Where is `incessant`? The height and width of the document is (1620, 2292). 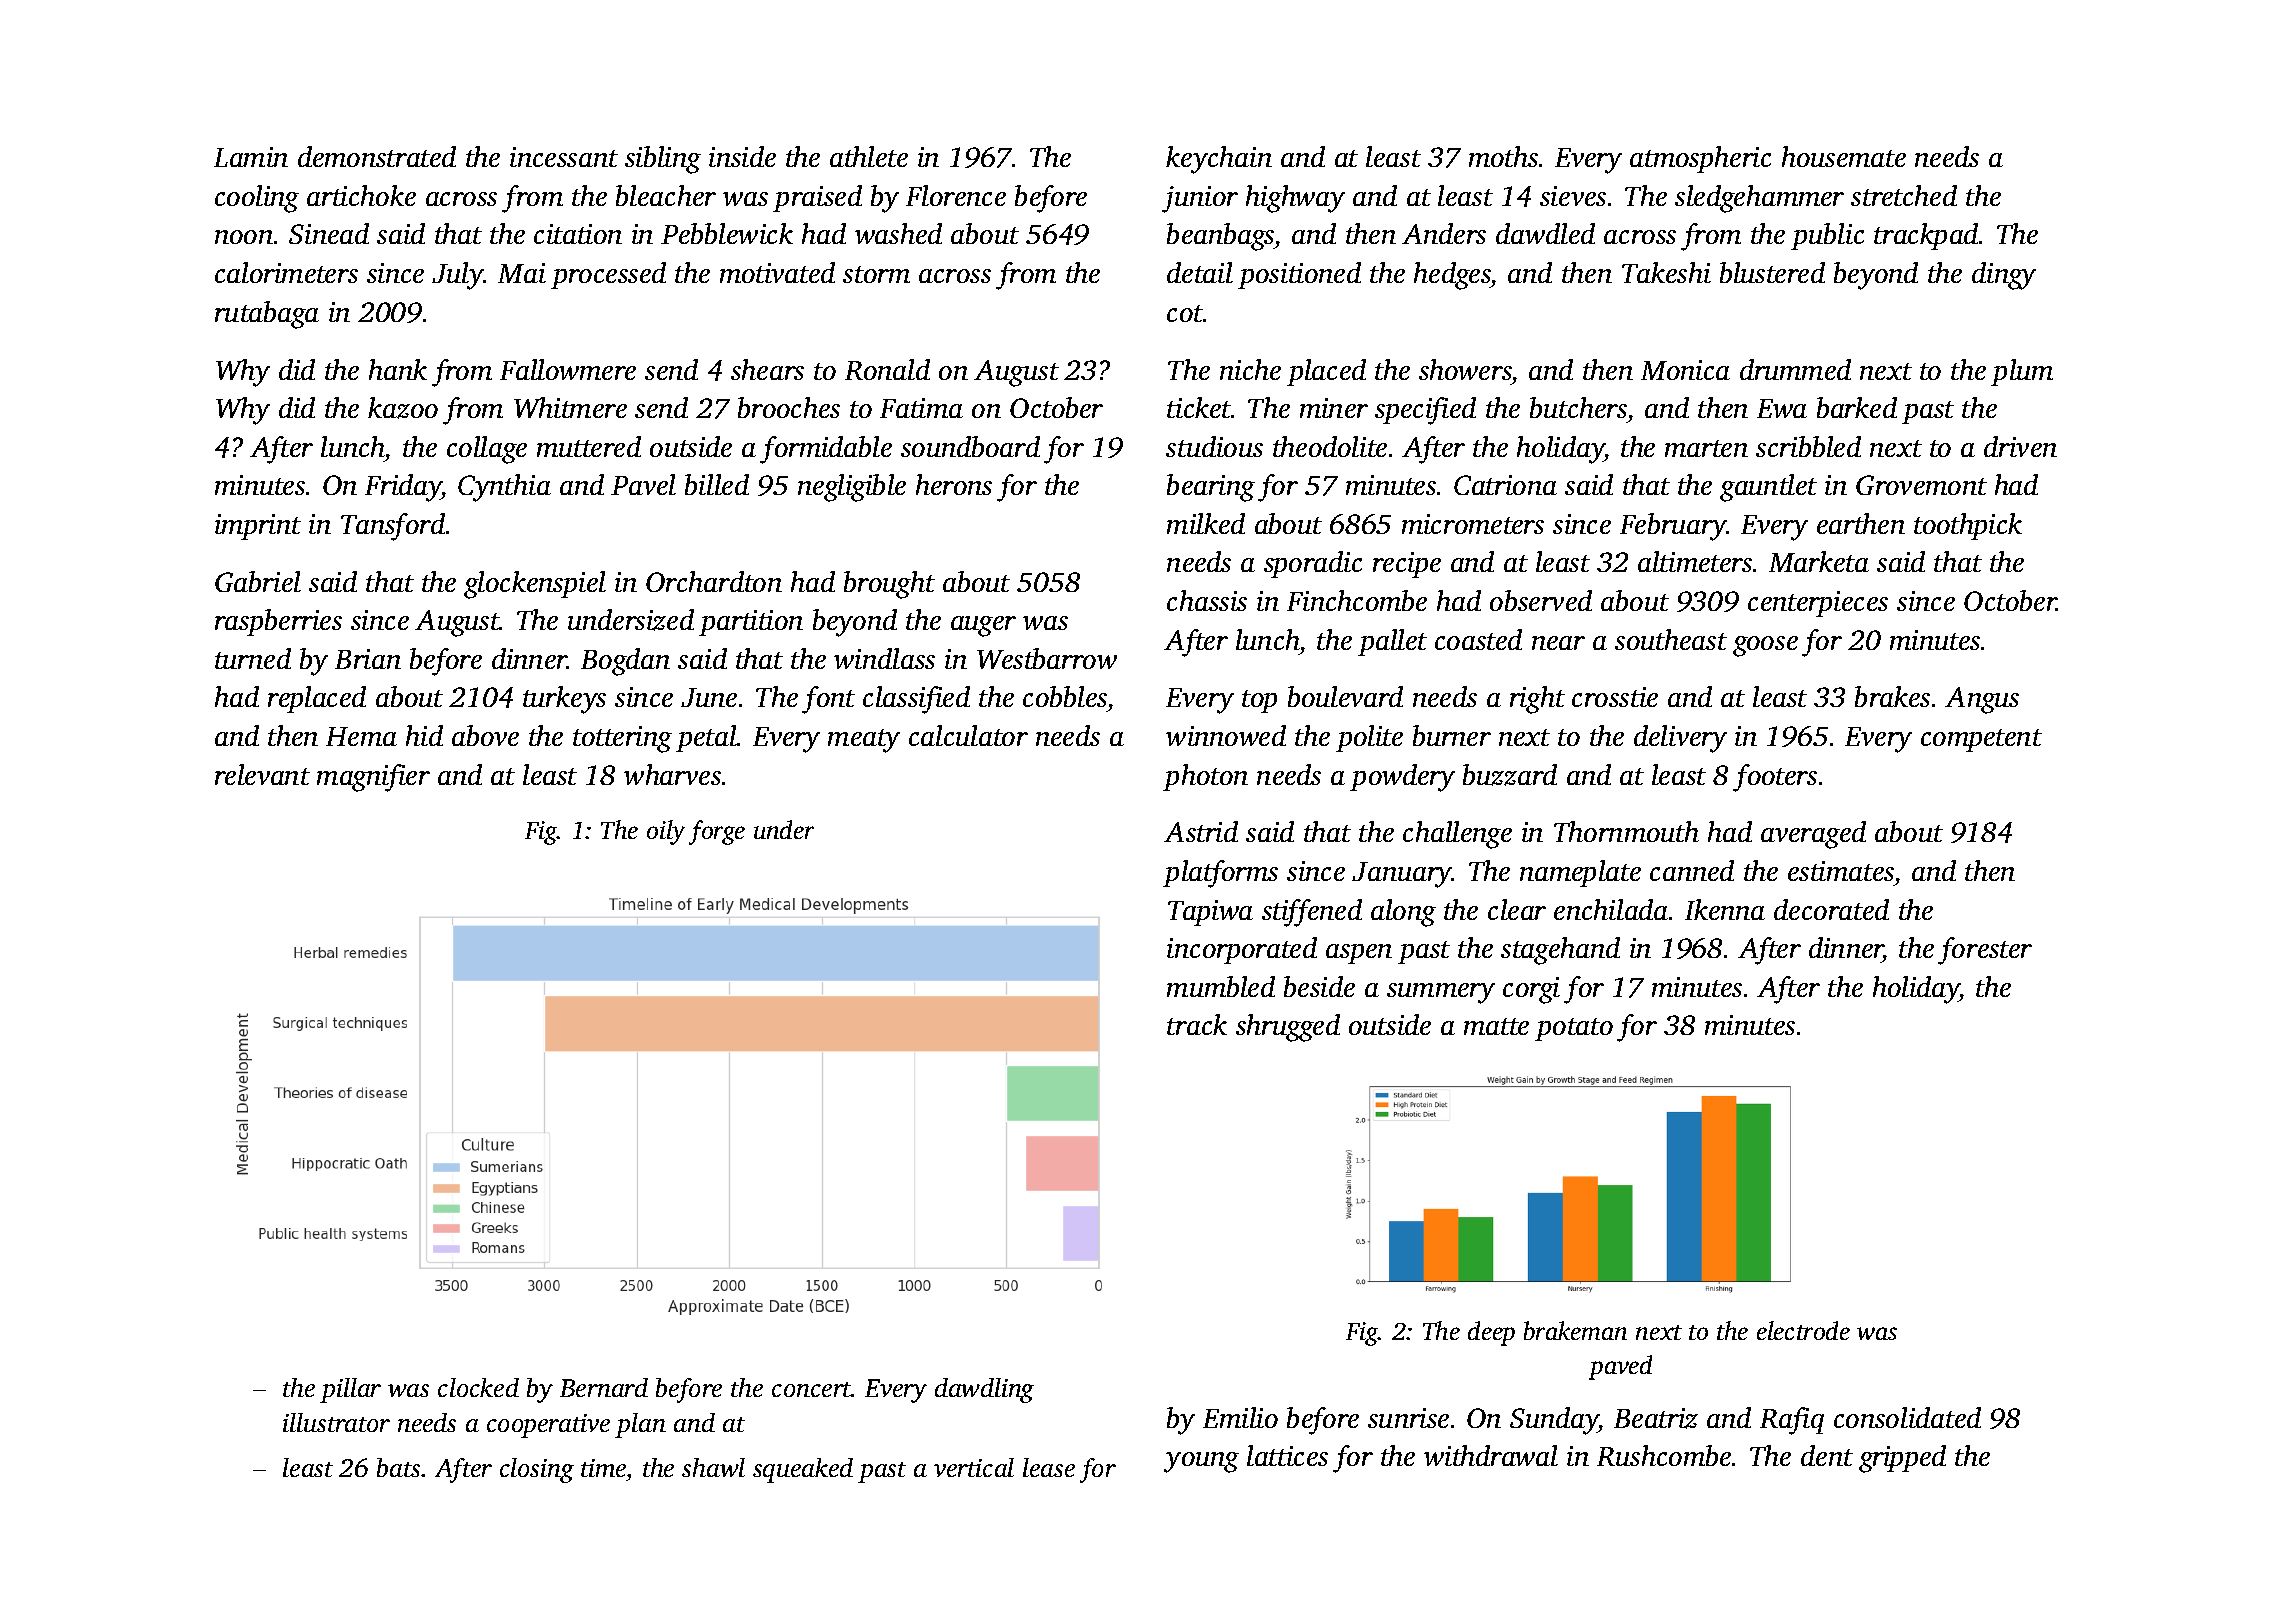
incessant is located at coordinates (564, 157).
